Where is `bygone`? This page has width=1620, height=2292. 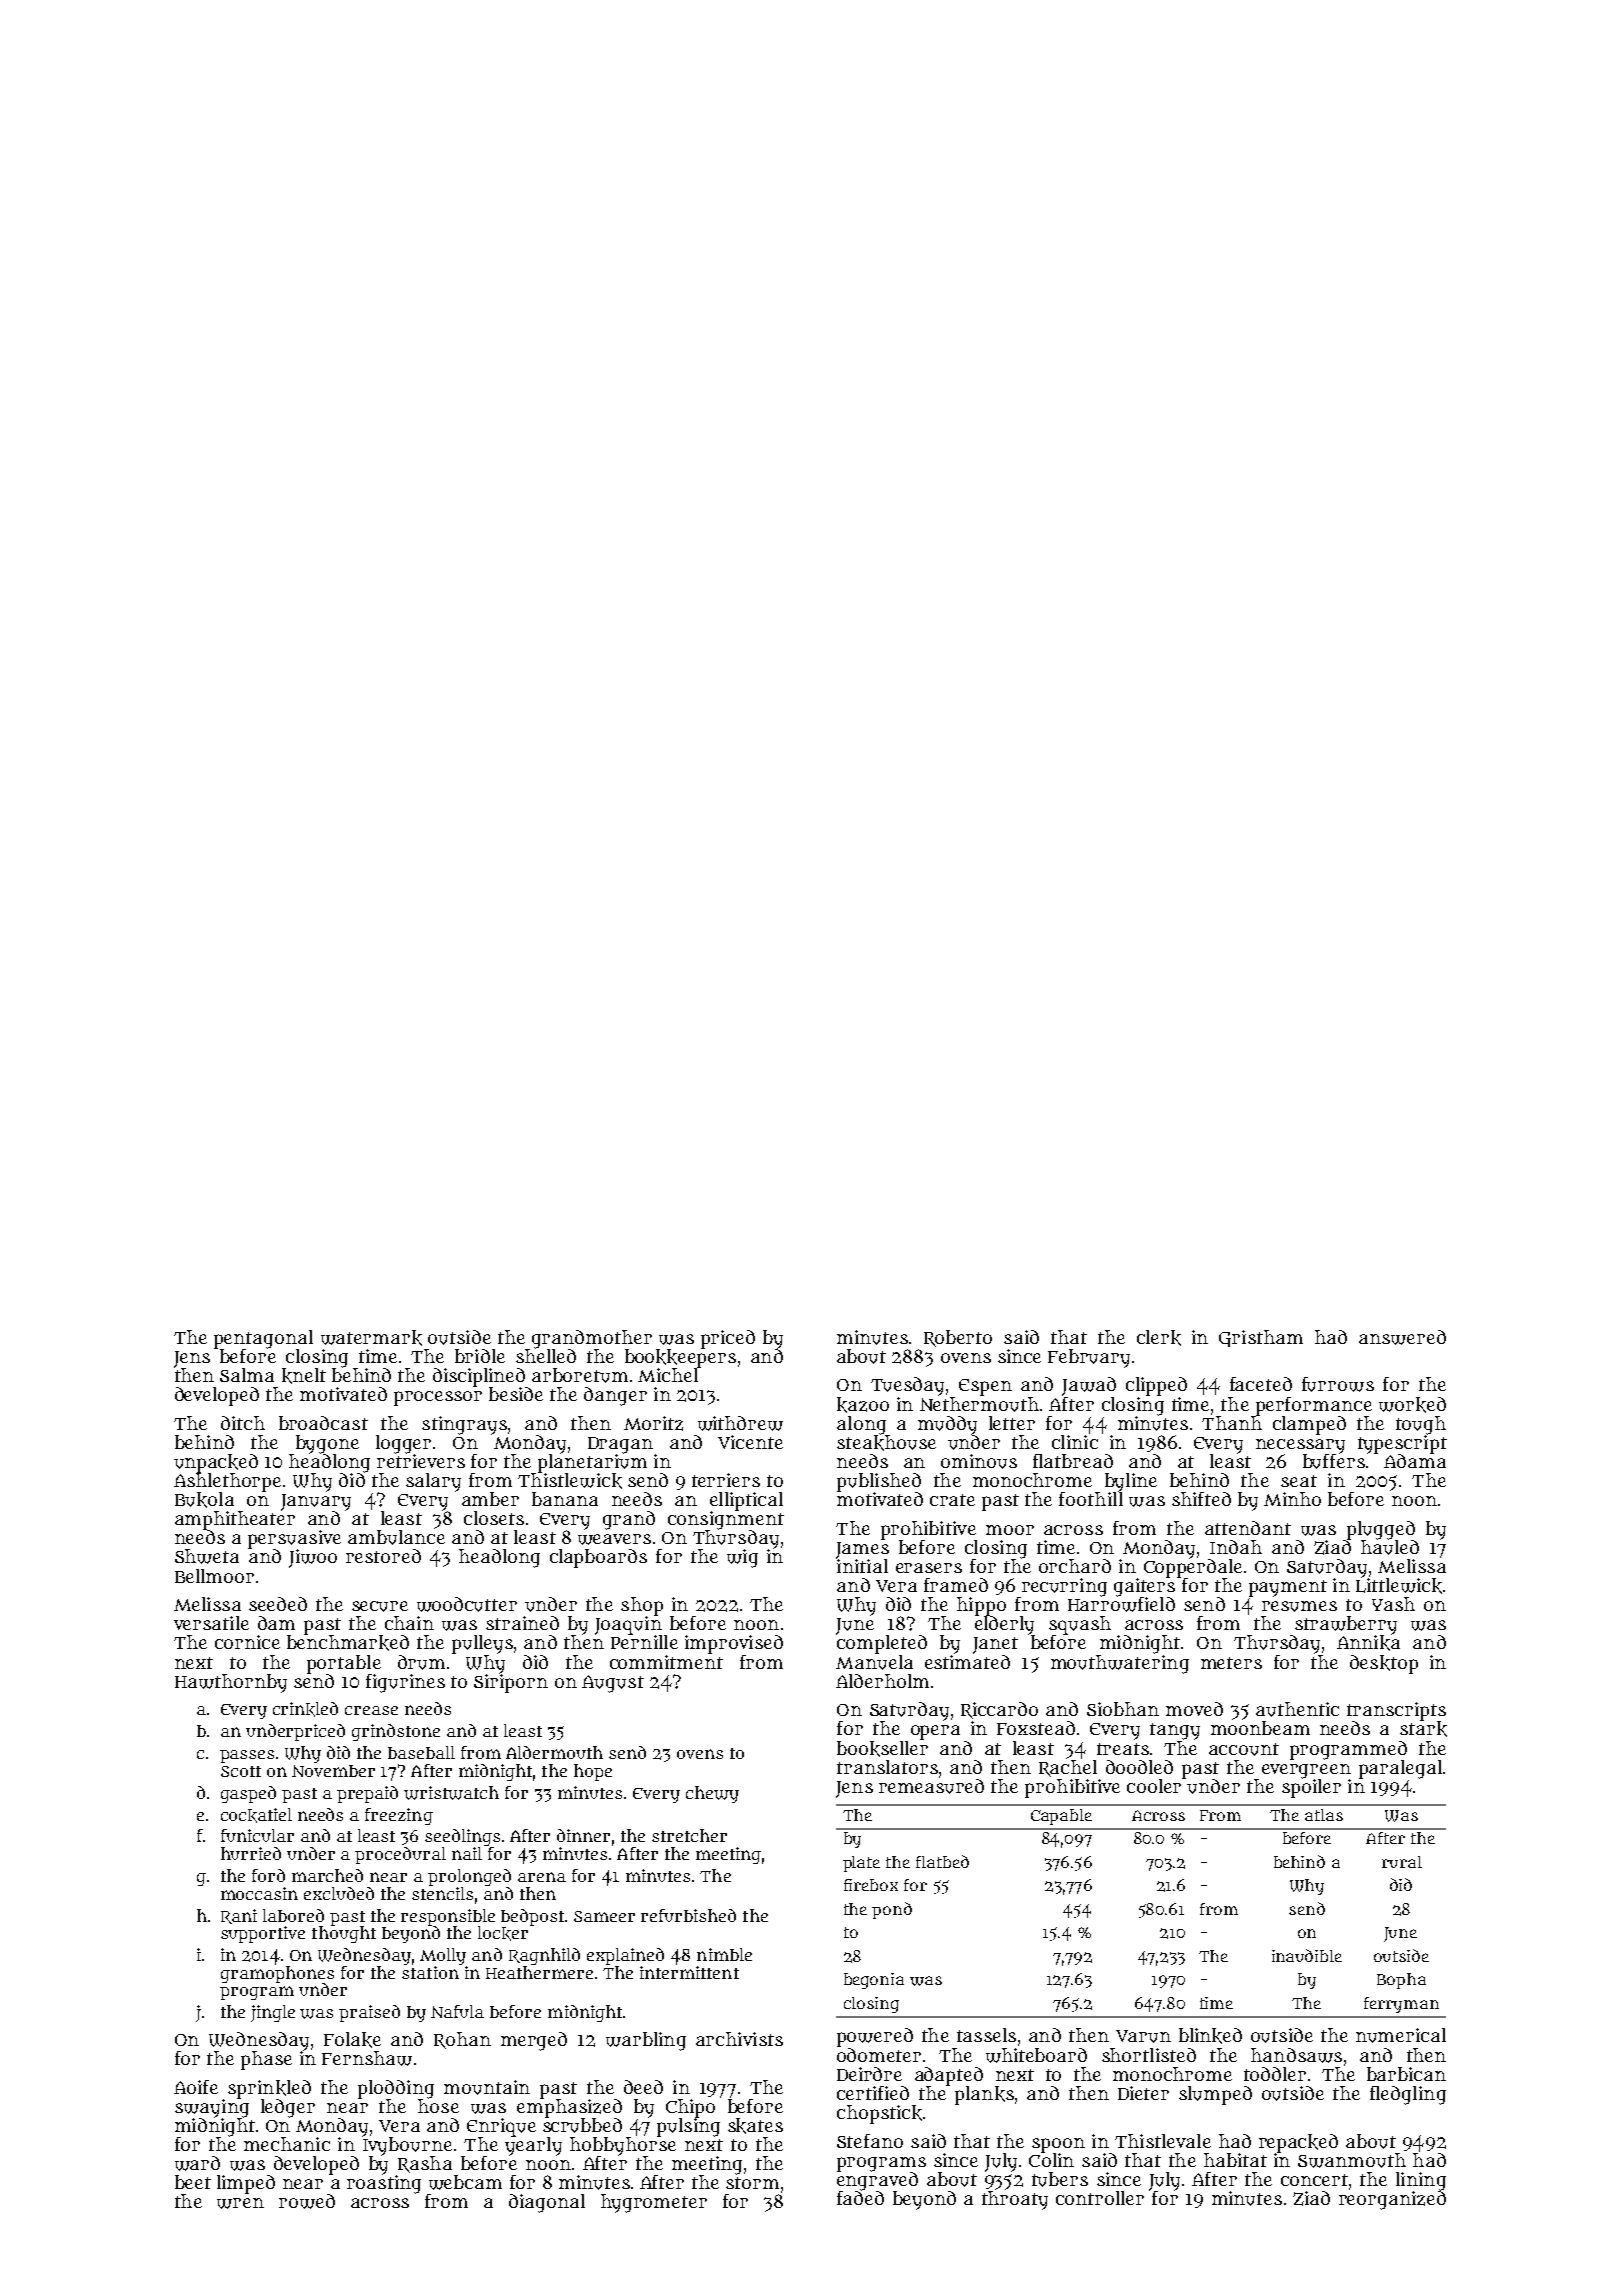
bygone is located at coordinates (327, 1444).
